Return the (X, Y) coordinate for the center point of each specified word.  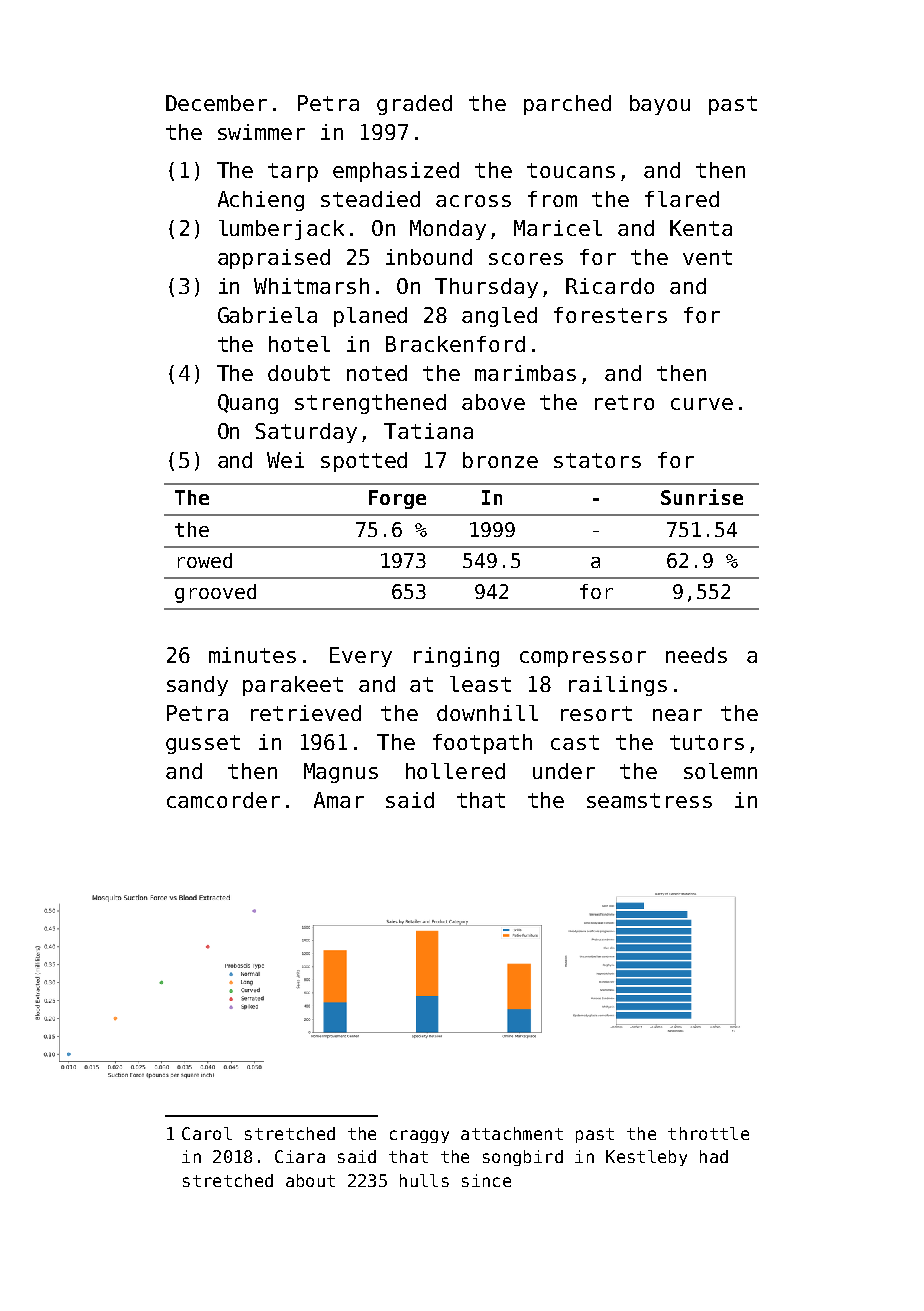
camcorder (223, 800)
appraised (274, 259)
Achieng (261, 201)
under (564, 771)
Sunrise (702, 497)
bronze (500, 460)
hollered (455, 771)
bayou (660, 105)
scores (526, 259)
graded (414, 105)
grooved (215, 593)
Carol (207, 1133)
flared (682, 199)
